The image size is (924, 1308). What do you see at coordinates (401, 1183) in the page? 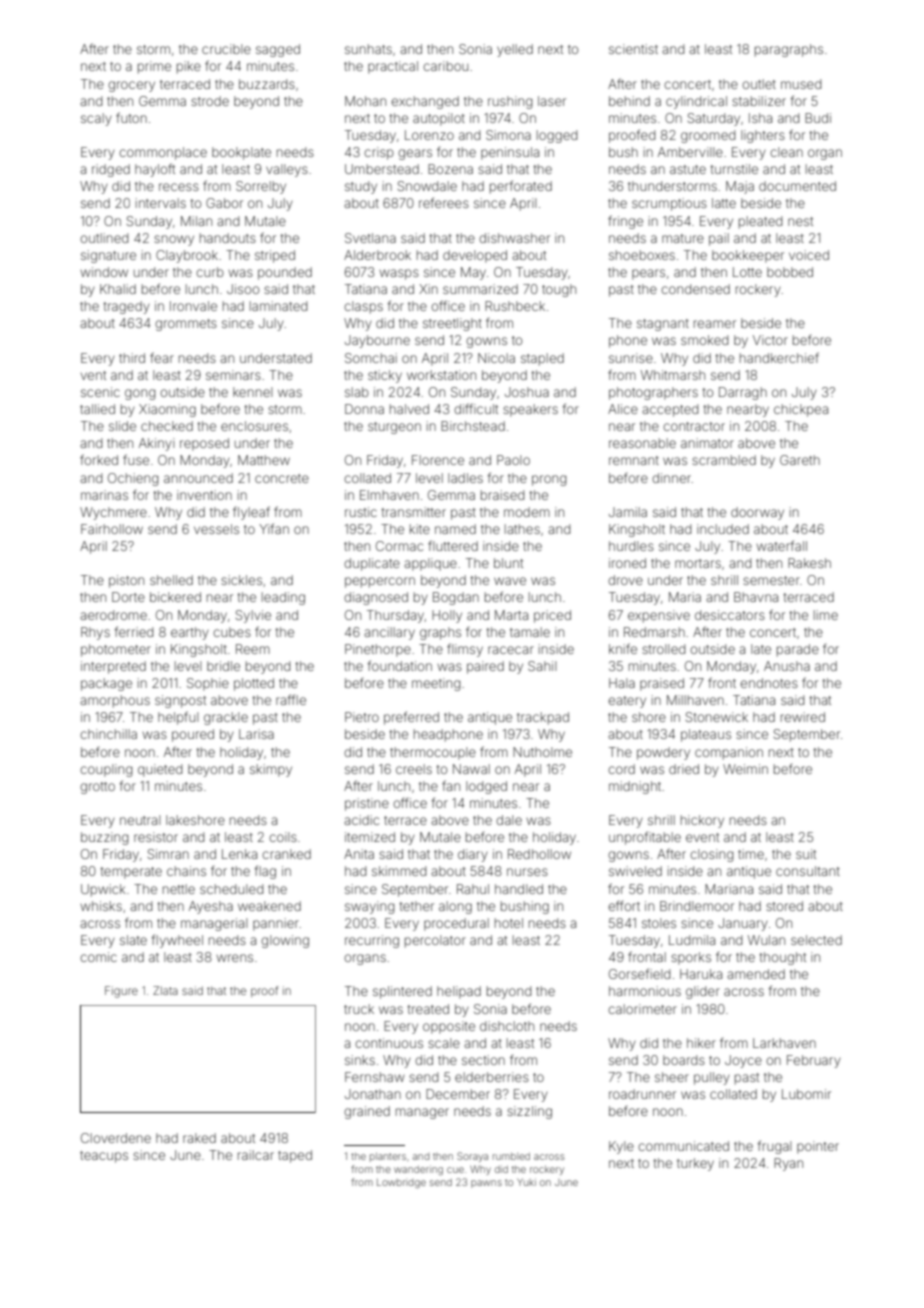
I see `Lowbridge` at bounding box center [401, 1183].
